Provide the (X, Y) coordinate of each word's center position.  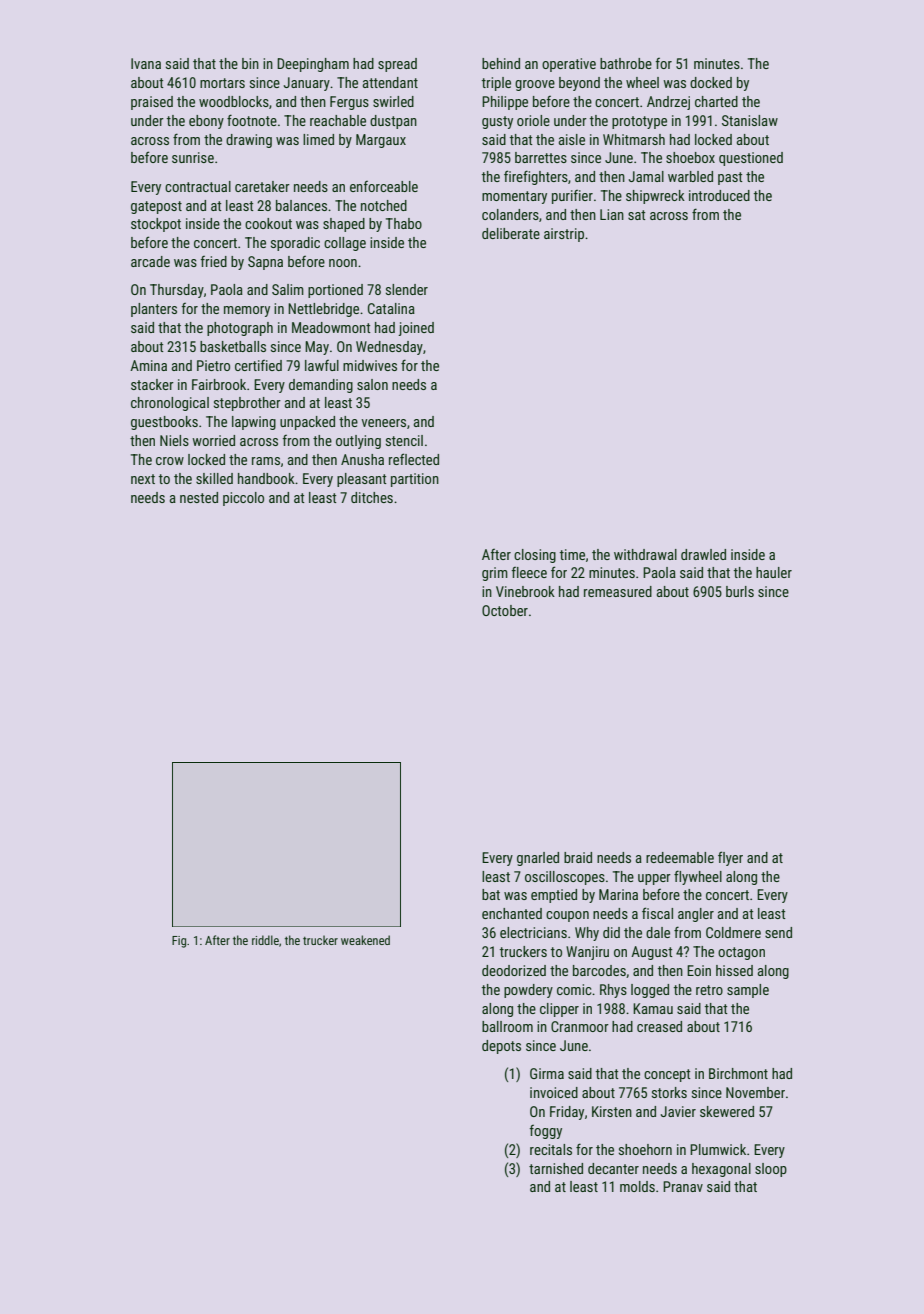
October (505, 610)
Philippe (505, 103)
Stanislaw (750, 120)
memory (247, 311)
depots (501, 1047)
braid (578, 857)
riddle (265, 940)
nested (199, 497)
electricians (533, 932)
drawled (703, 554)
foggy (546, 1132)
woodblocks (234, 101)
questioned (751, 159)
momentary (514, 197)
